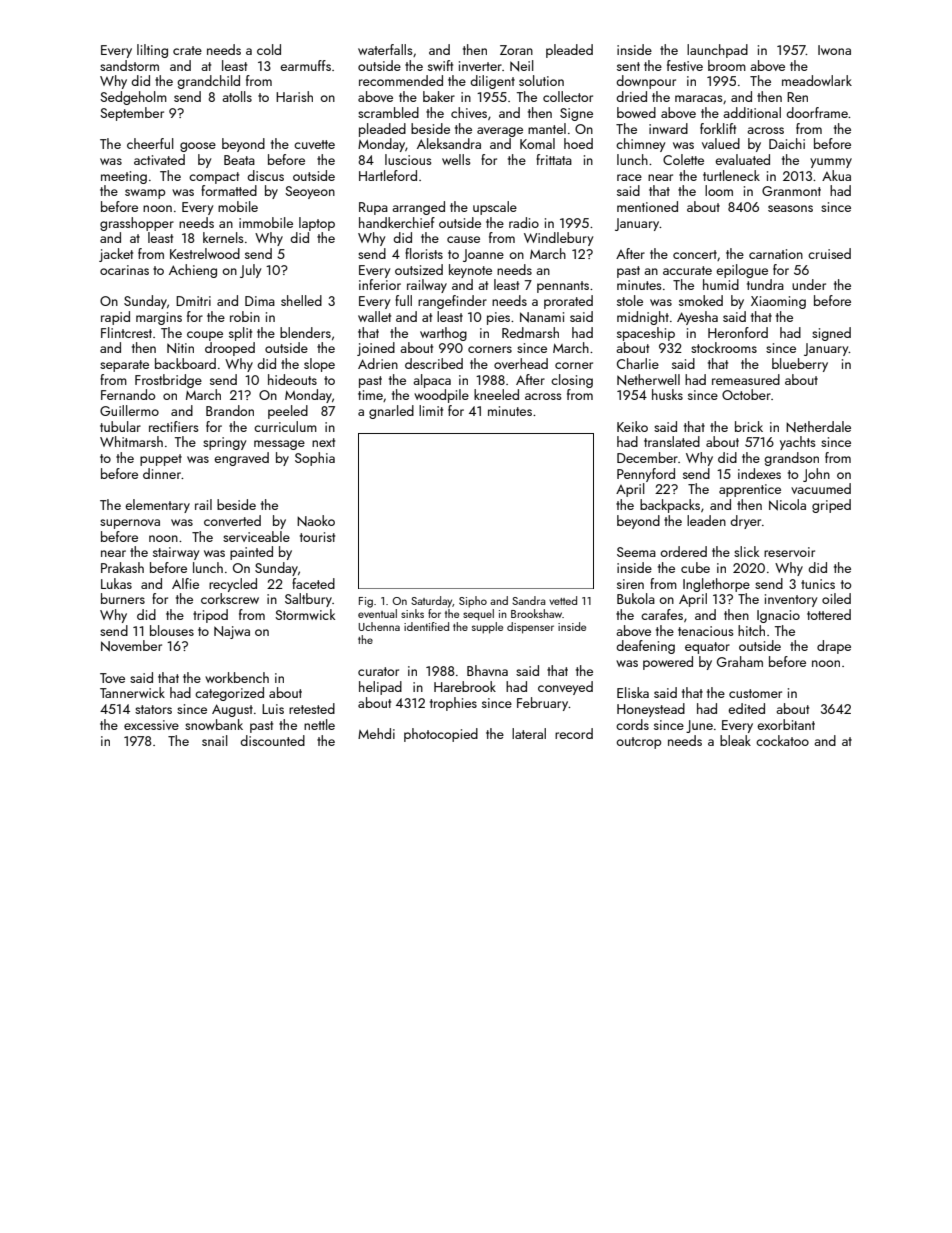 This screenshot has height=1233, width=952. Describe the element at coordinates (647, 206) in the screenshot. I see `mentioned` at that location.
